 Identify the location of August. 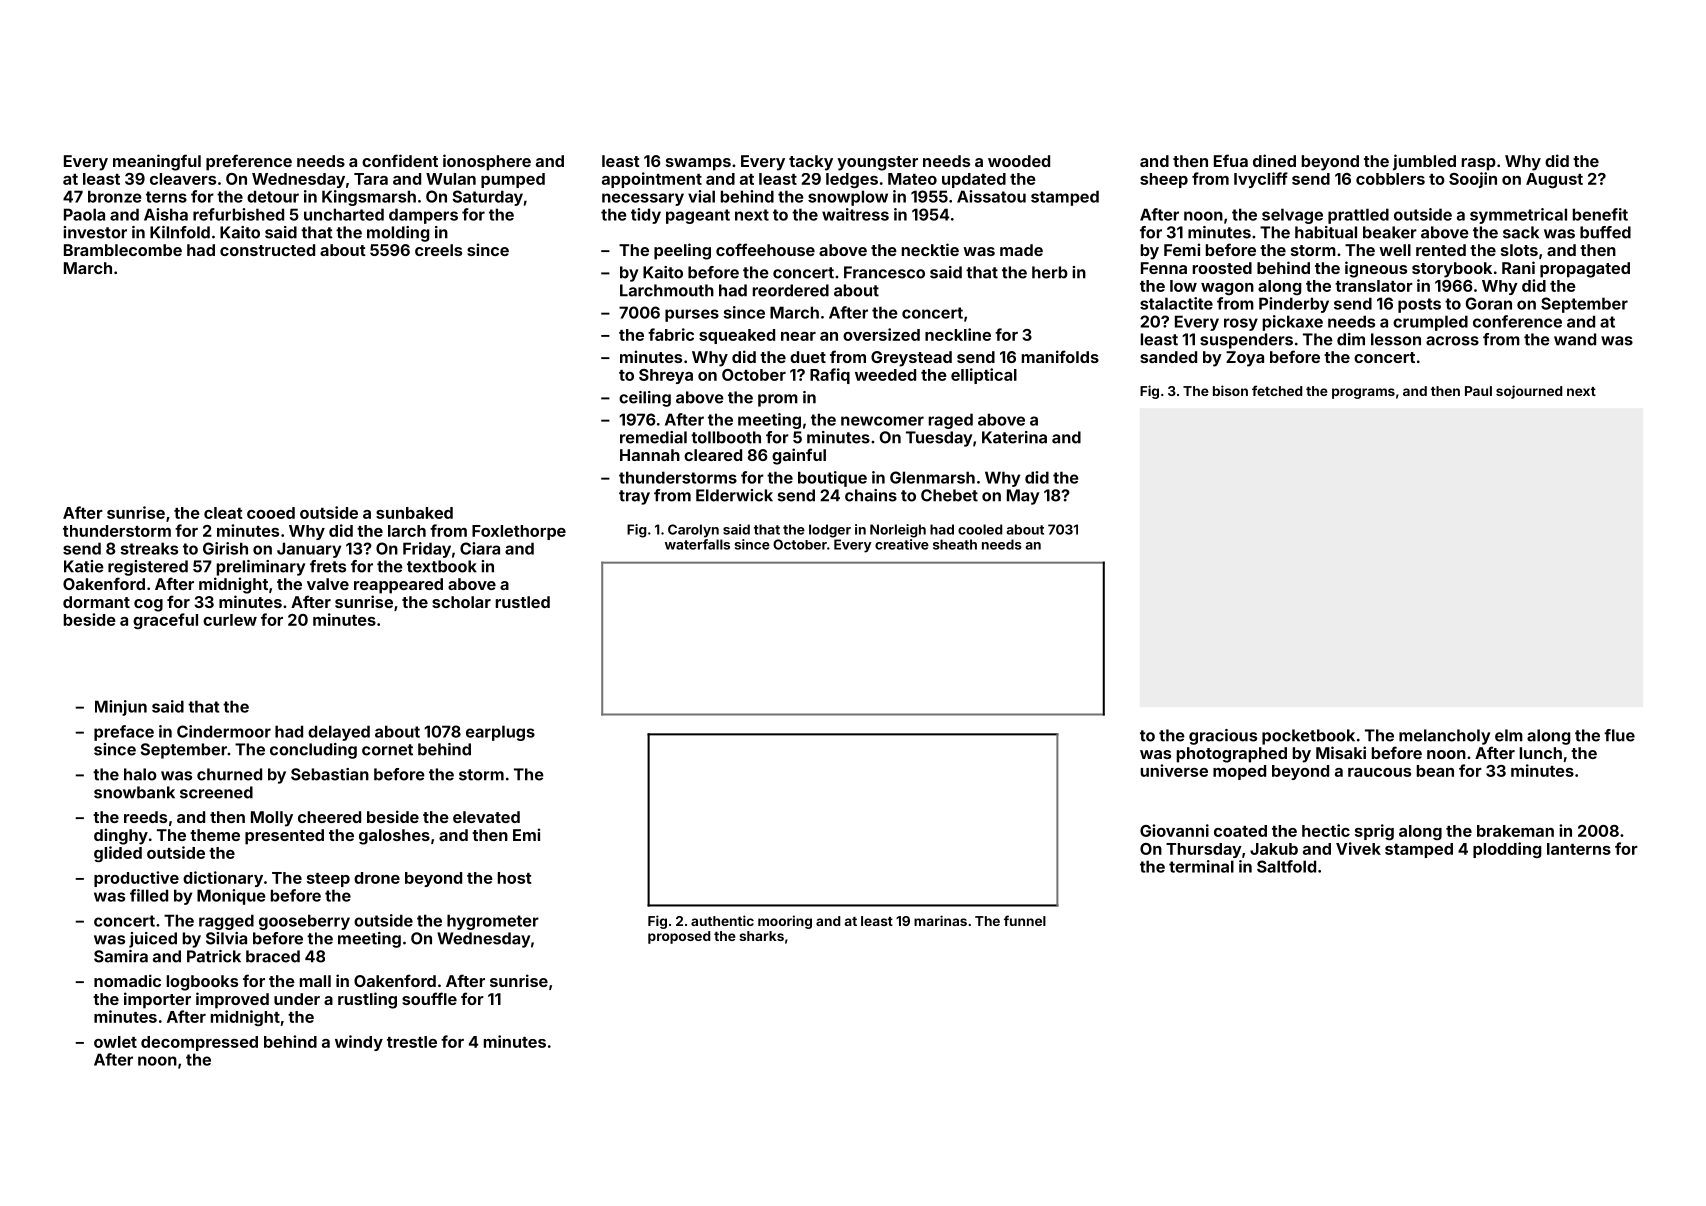
(1554, 180).
